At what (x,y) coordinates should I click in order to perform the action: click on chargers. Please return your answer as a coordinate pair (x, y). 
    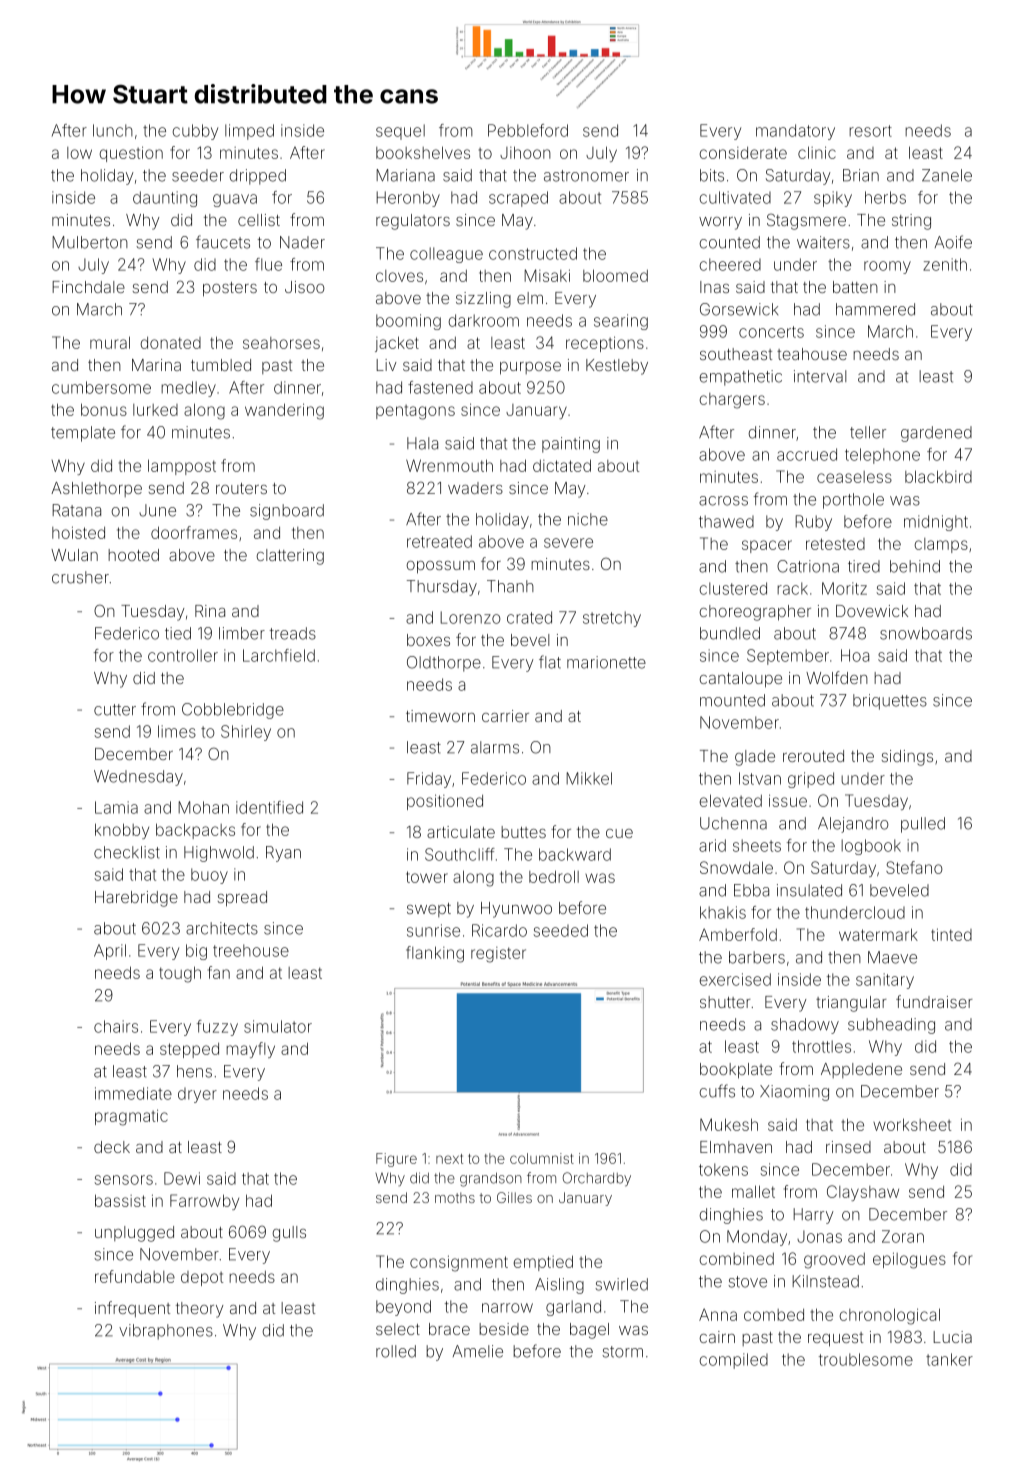
    Looking at the image, I should click on (732, 401).
